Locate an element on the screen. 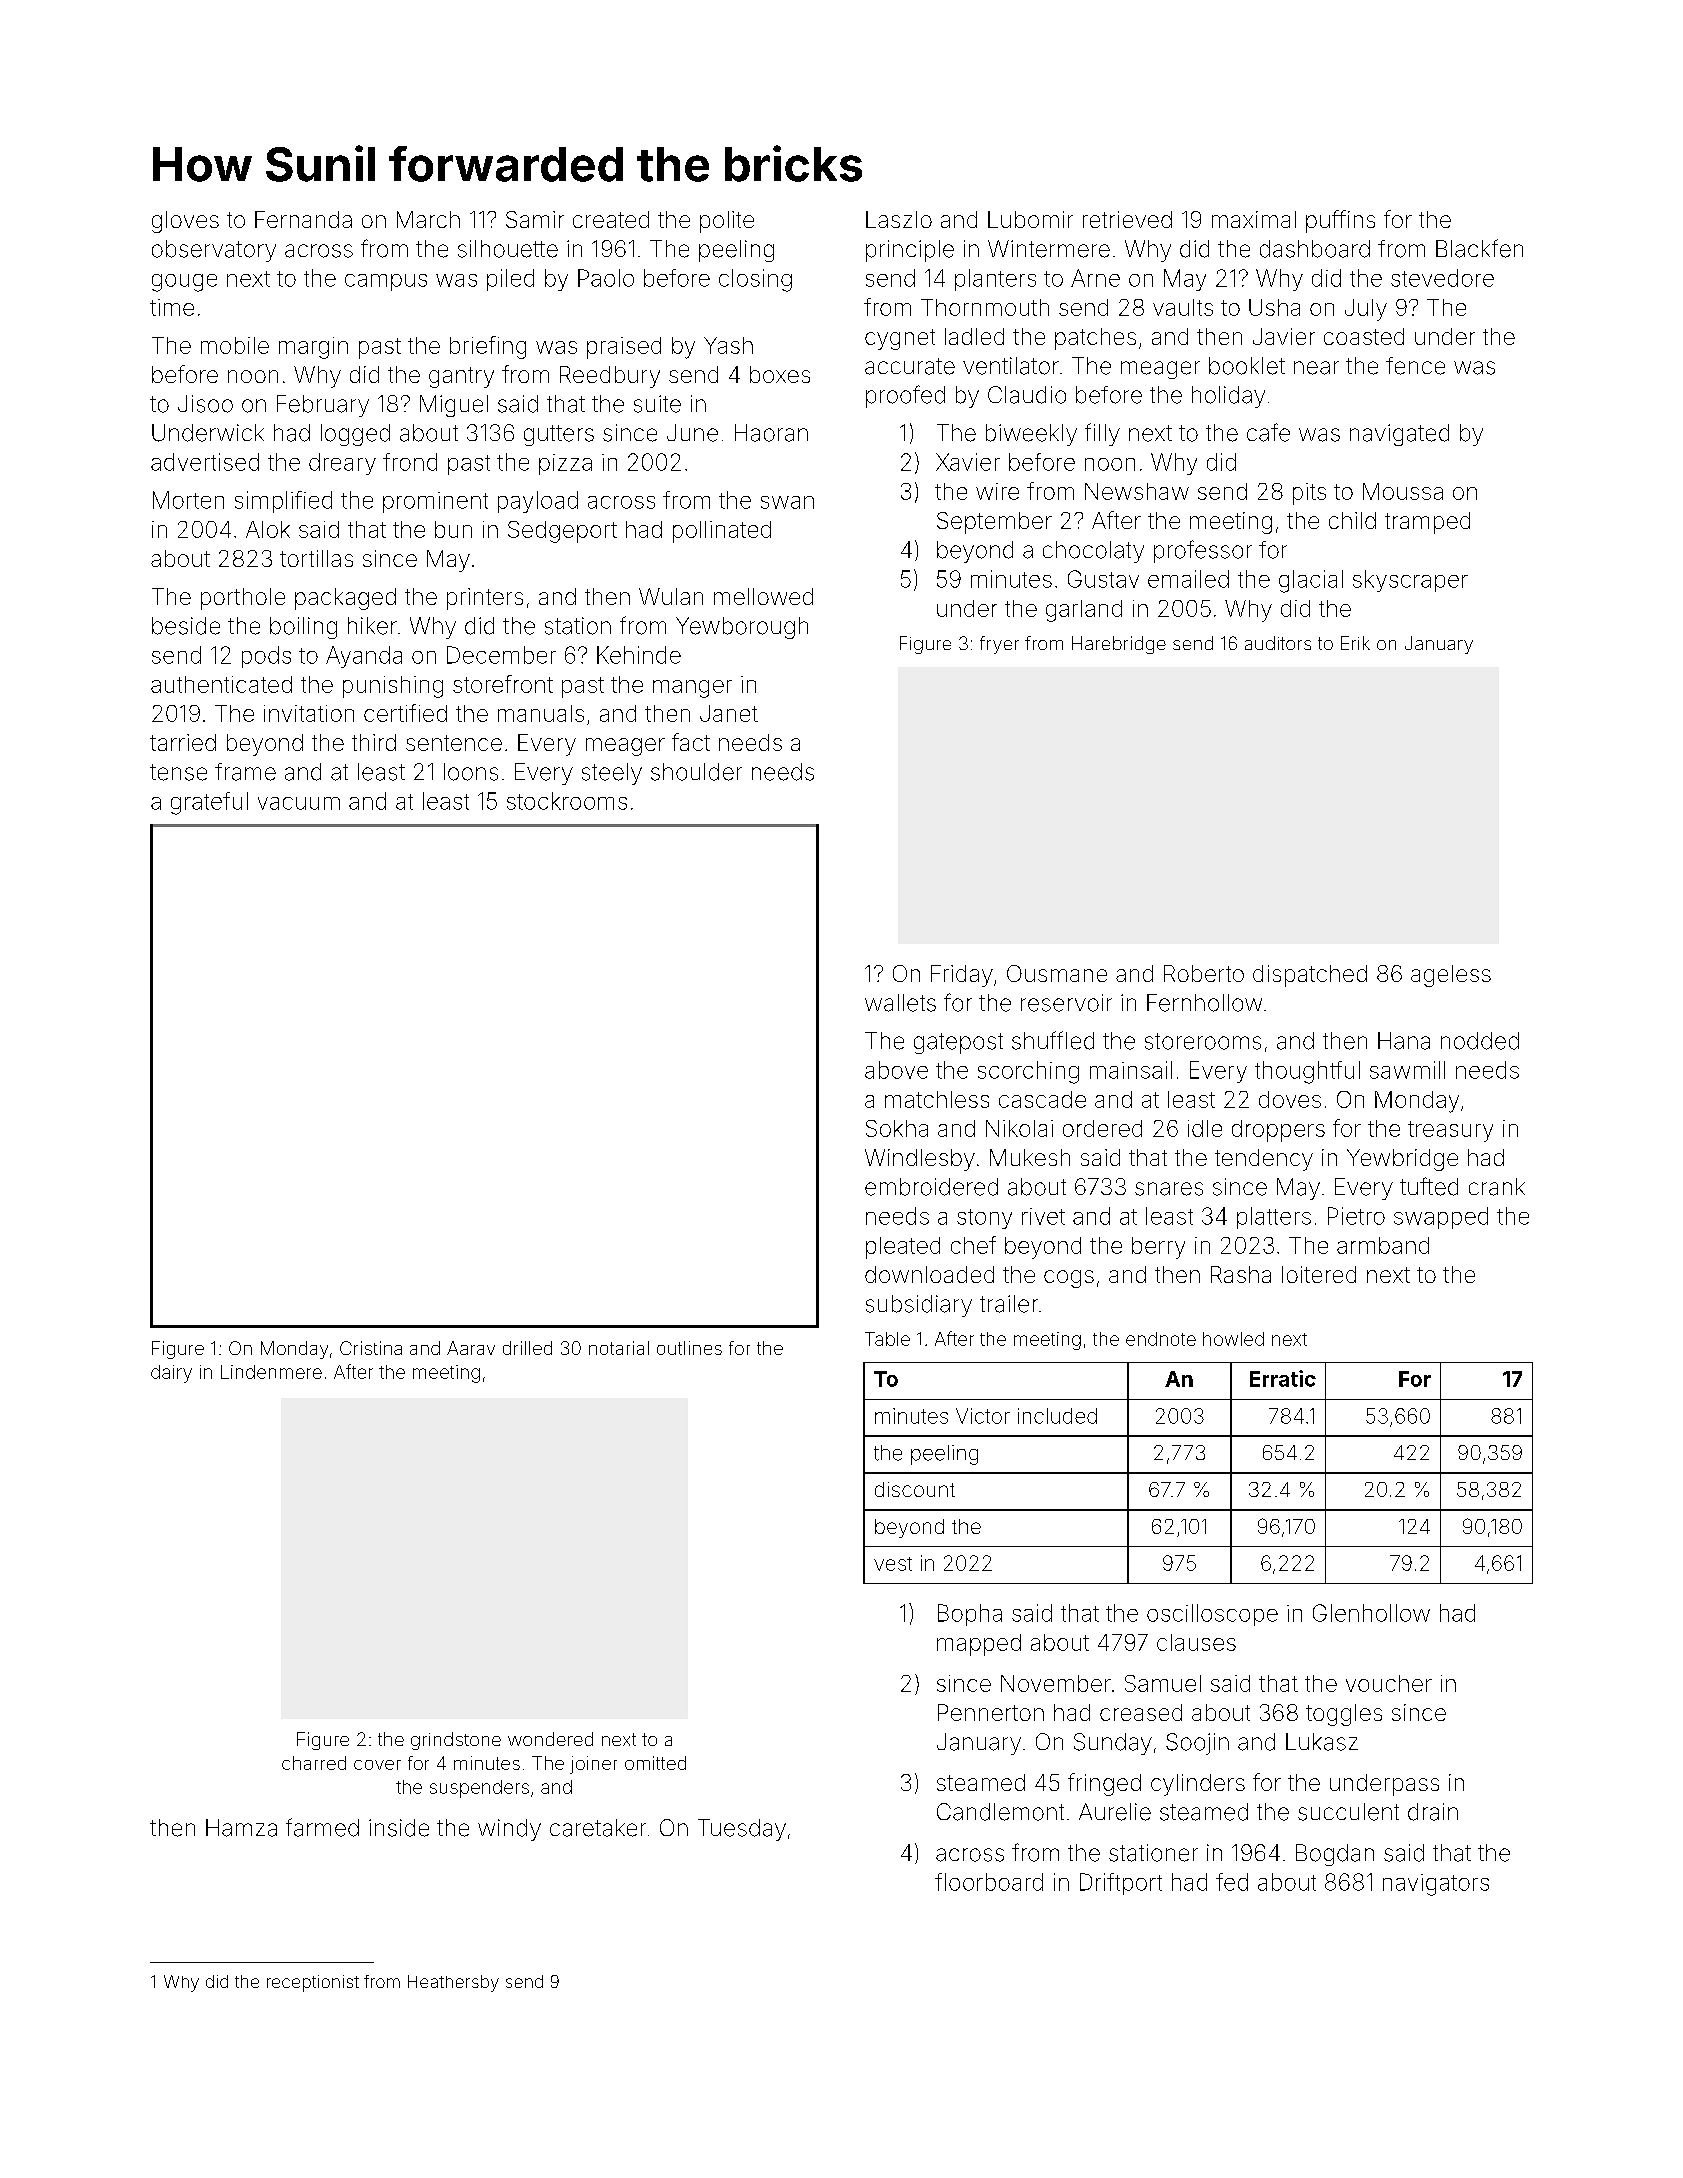 The width and height of the screenshot is (1683, 2178). swapped is located at coordinates (1441, 1218).
